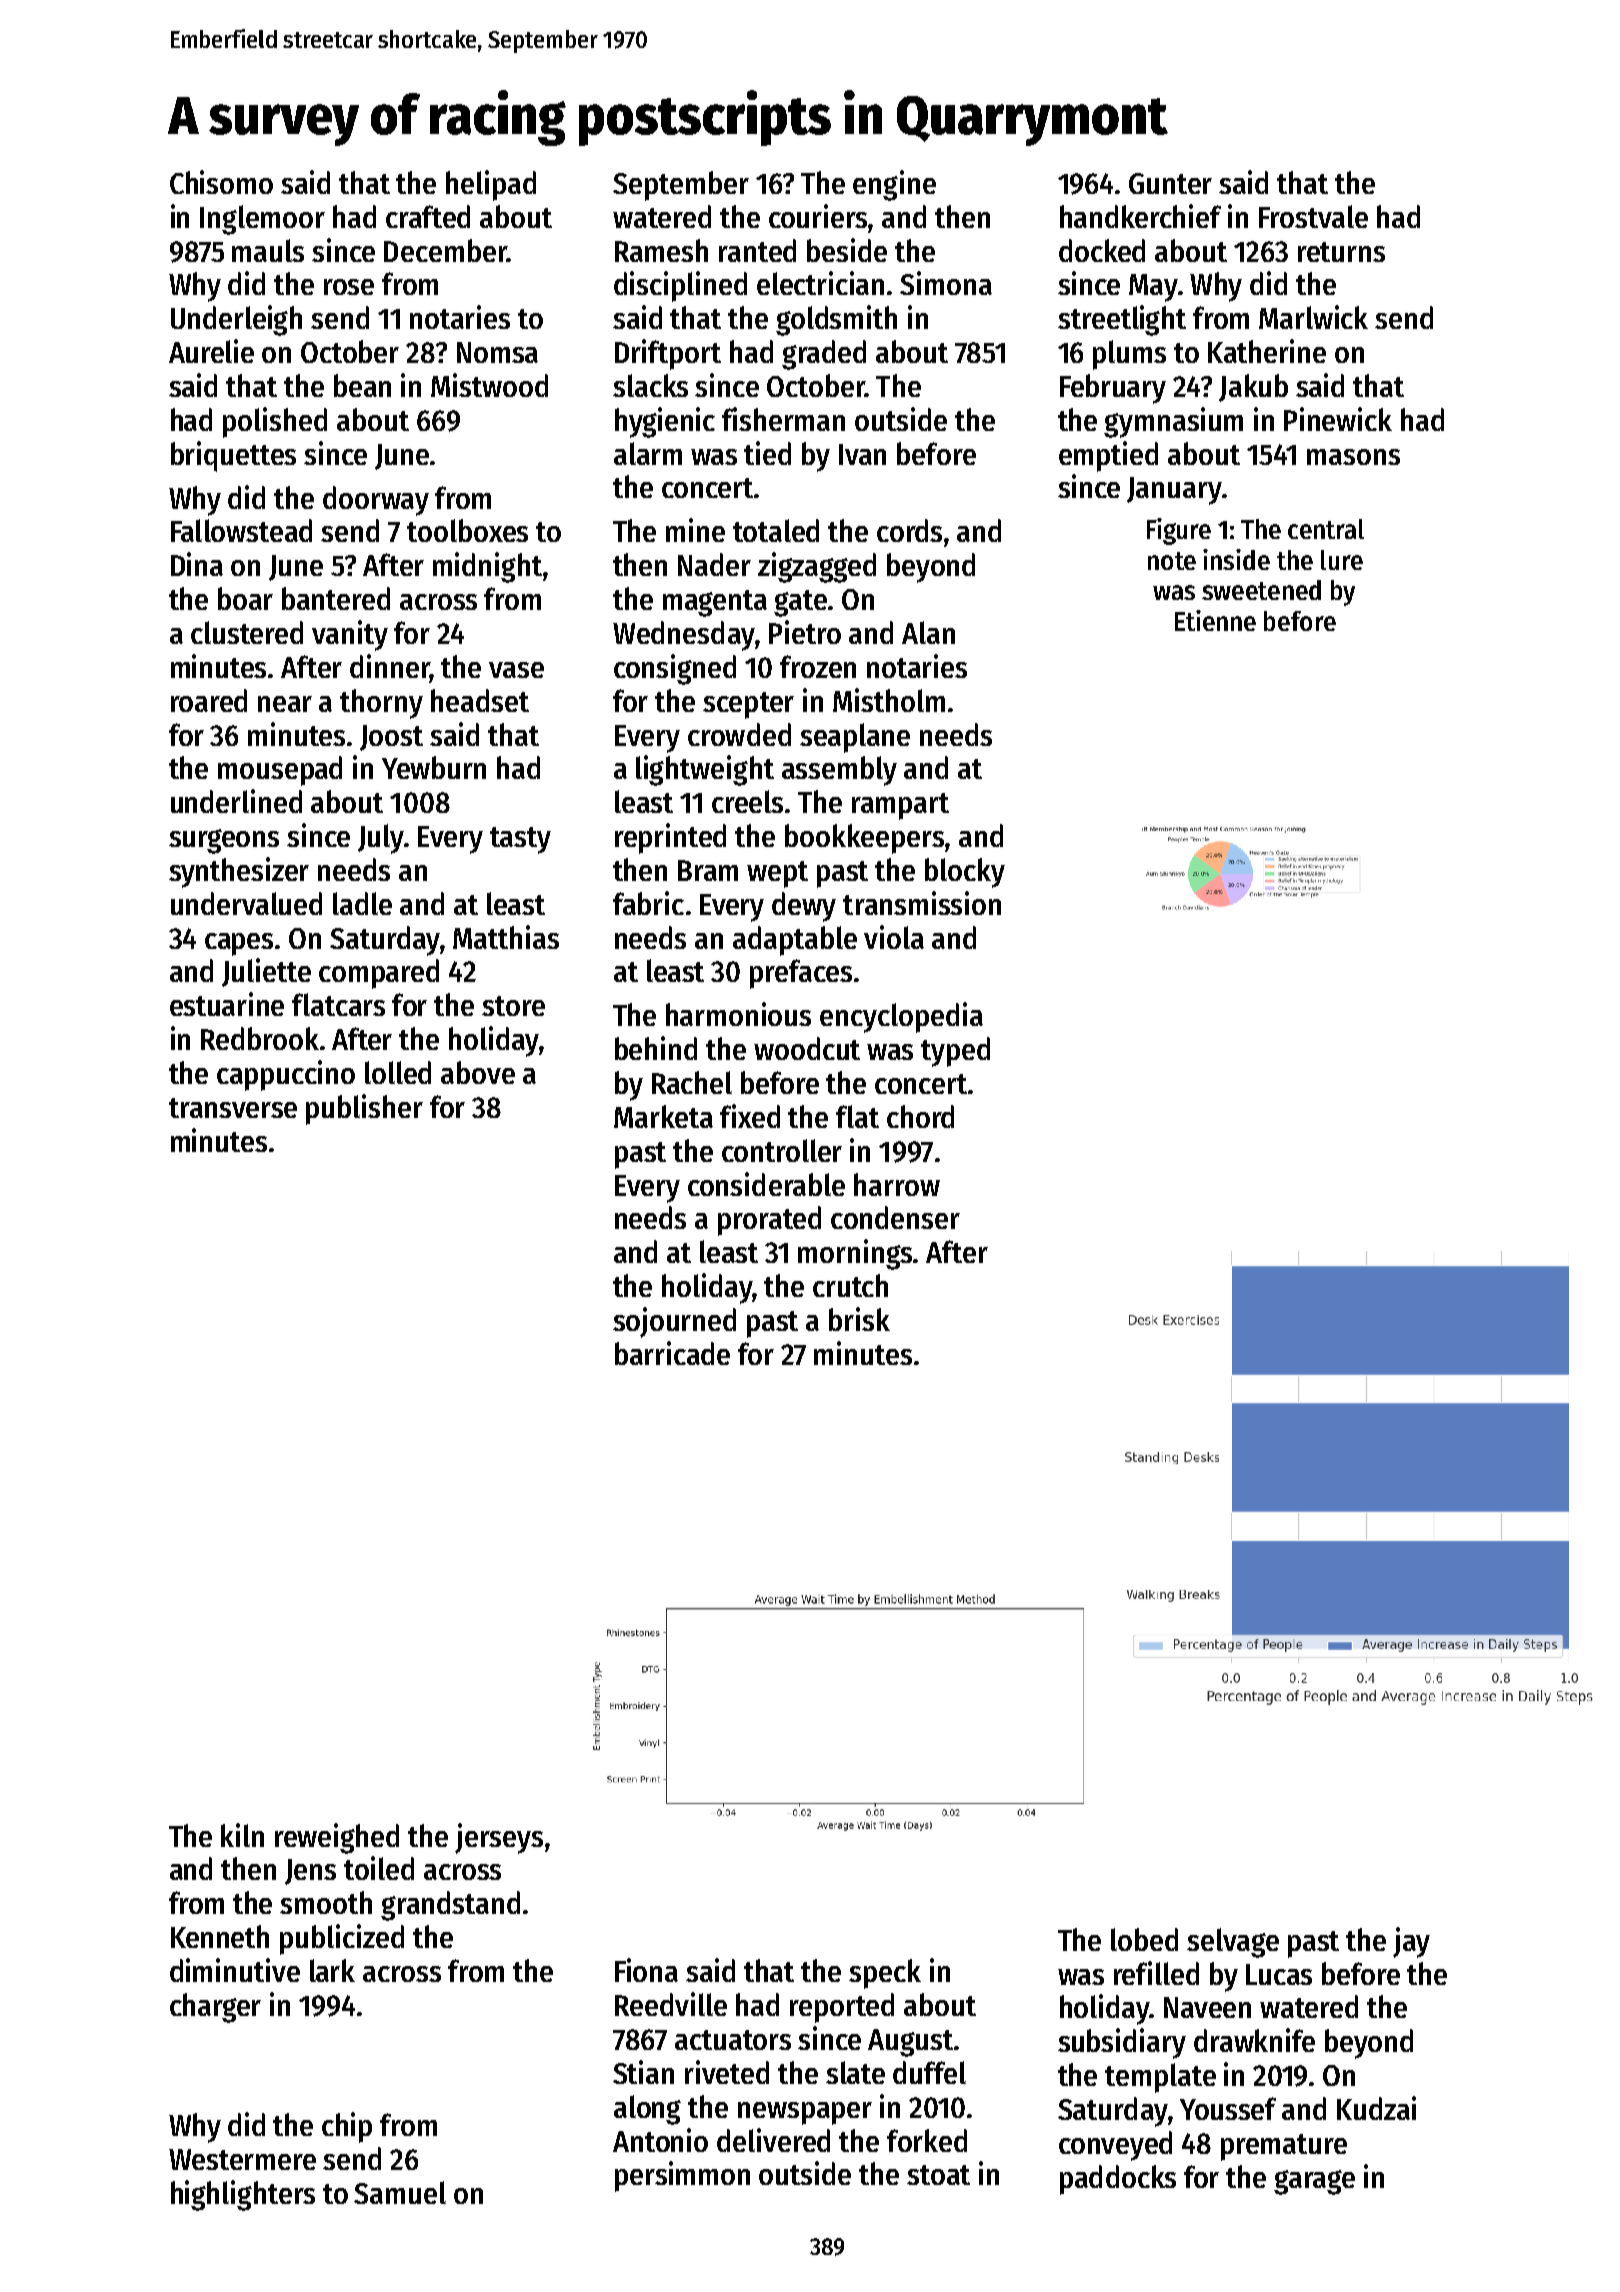  Describe the element at coordinates (889, 700) in the screenshot. I see `Mistholm` at that location.
